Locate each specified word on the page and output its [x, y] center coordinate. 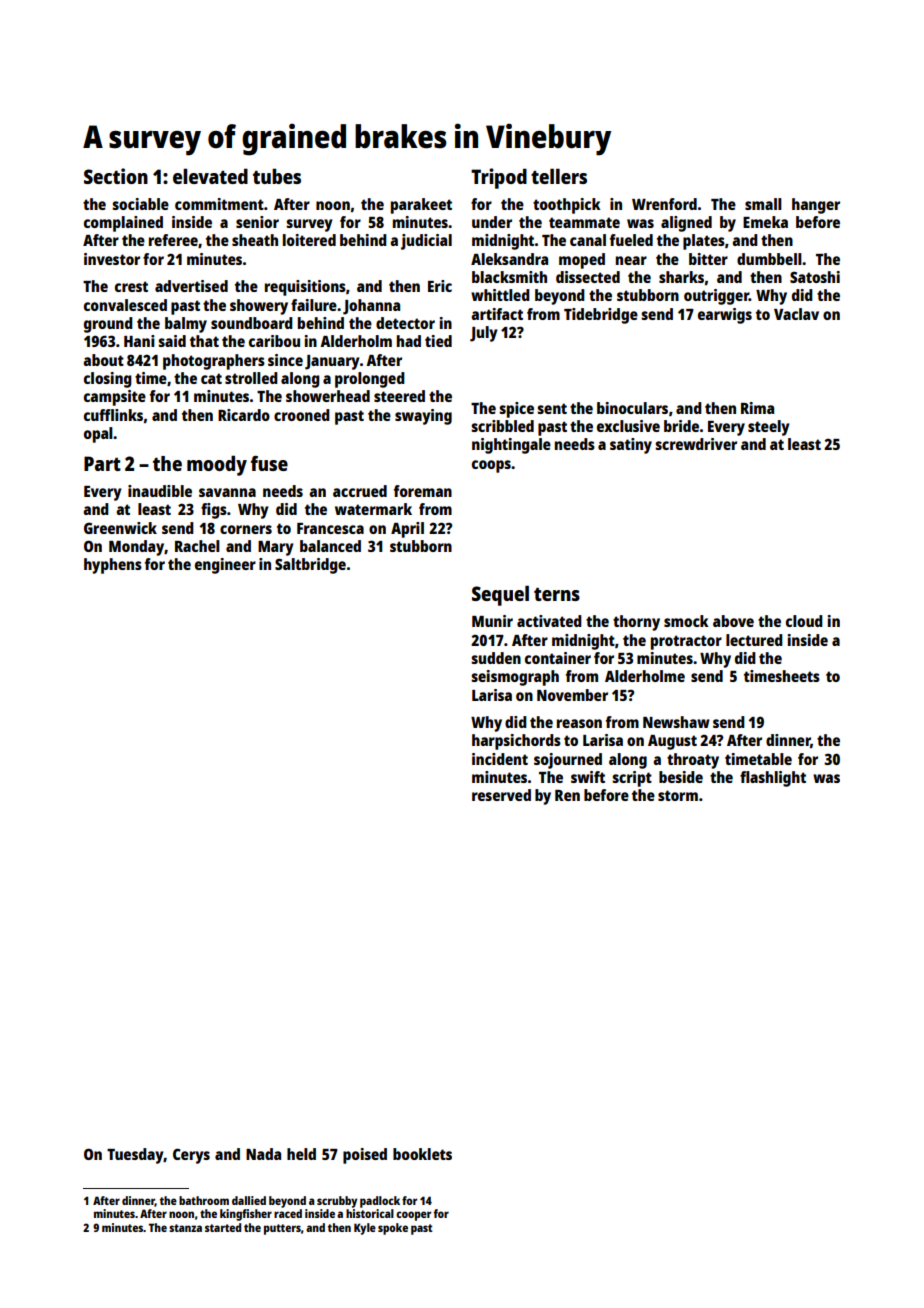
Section [116, 176]
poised [365, 1156]
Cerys [191, 1156]
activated [549, 621]
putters [282, 1229]
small [763, 204]
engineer [225, 566]
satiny [631, 446]
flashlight [773, 779]
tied [438, 341]
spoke [393, 1229]
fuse [269, 463]
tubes [277, 176]
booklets [422, 1154]
